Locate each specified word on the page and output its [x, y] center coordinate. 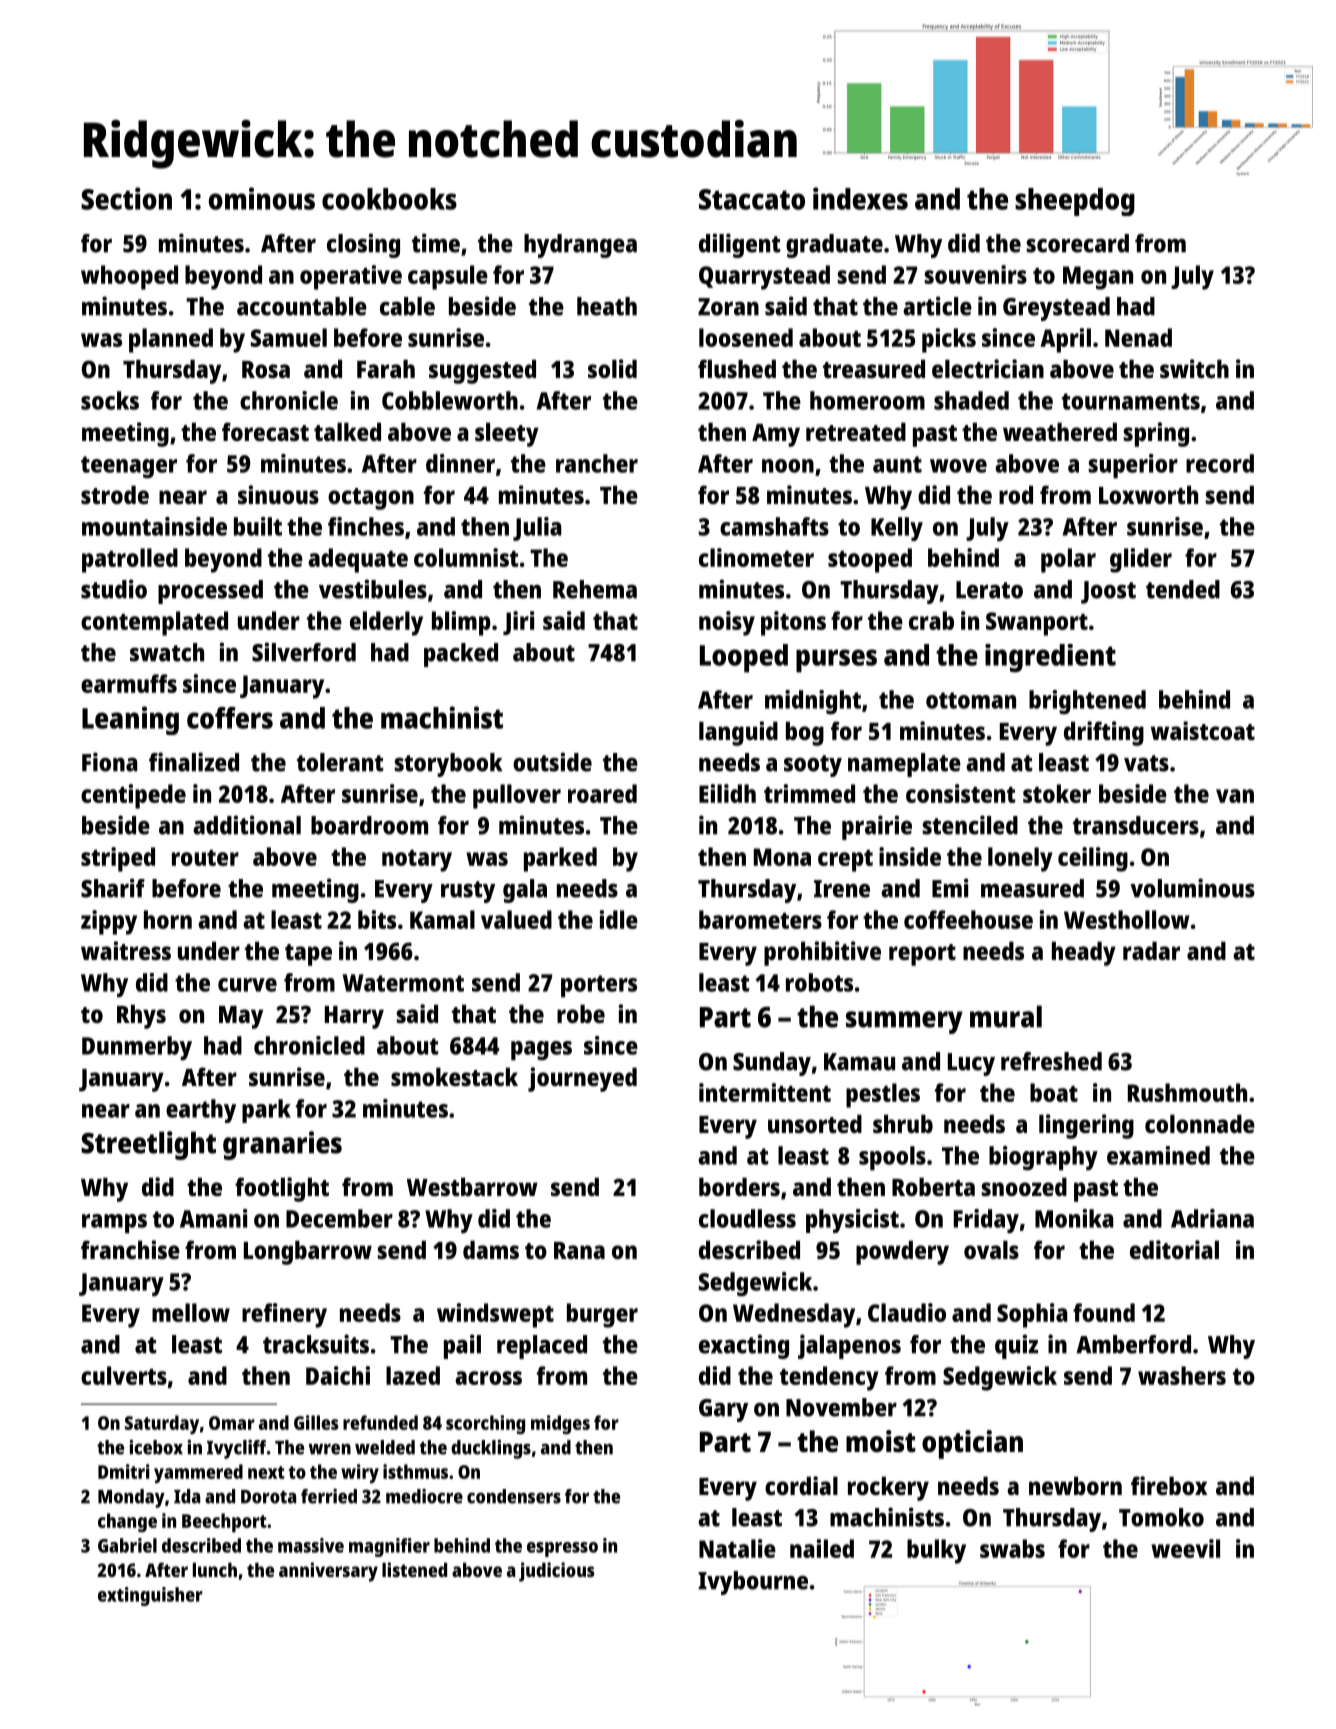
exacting [744, 1346]
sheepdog [1075, 202]
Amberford [1133, 1344]
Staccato [752, 199]
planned [171, 340]
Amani [214, 1218]
